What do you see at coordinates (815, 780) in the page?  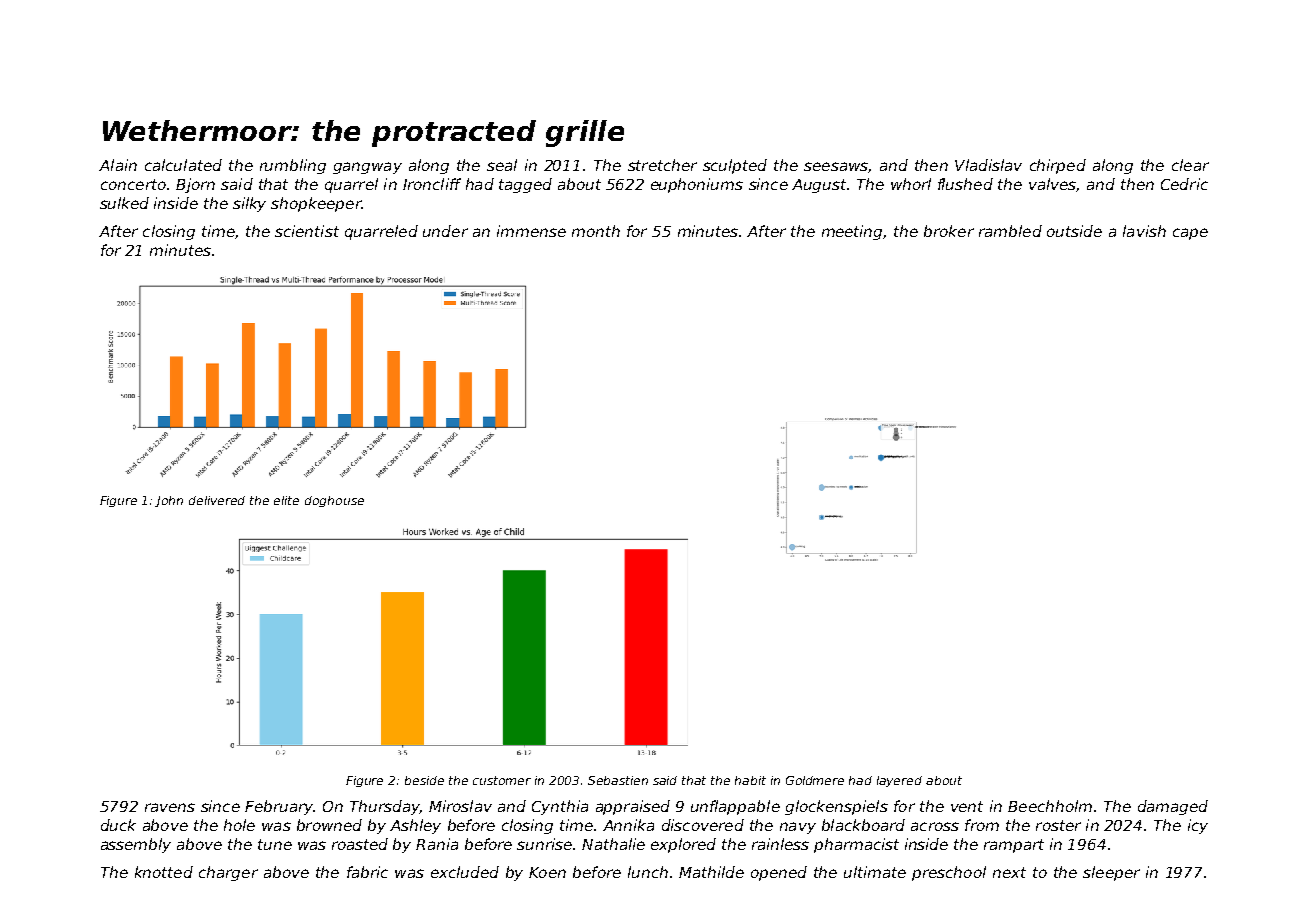 I see `Goldmere` at bounding box center [815, 780].
